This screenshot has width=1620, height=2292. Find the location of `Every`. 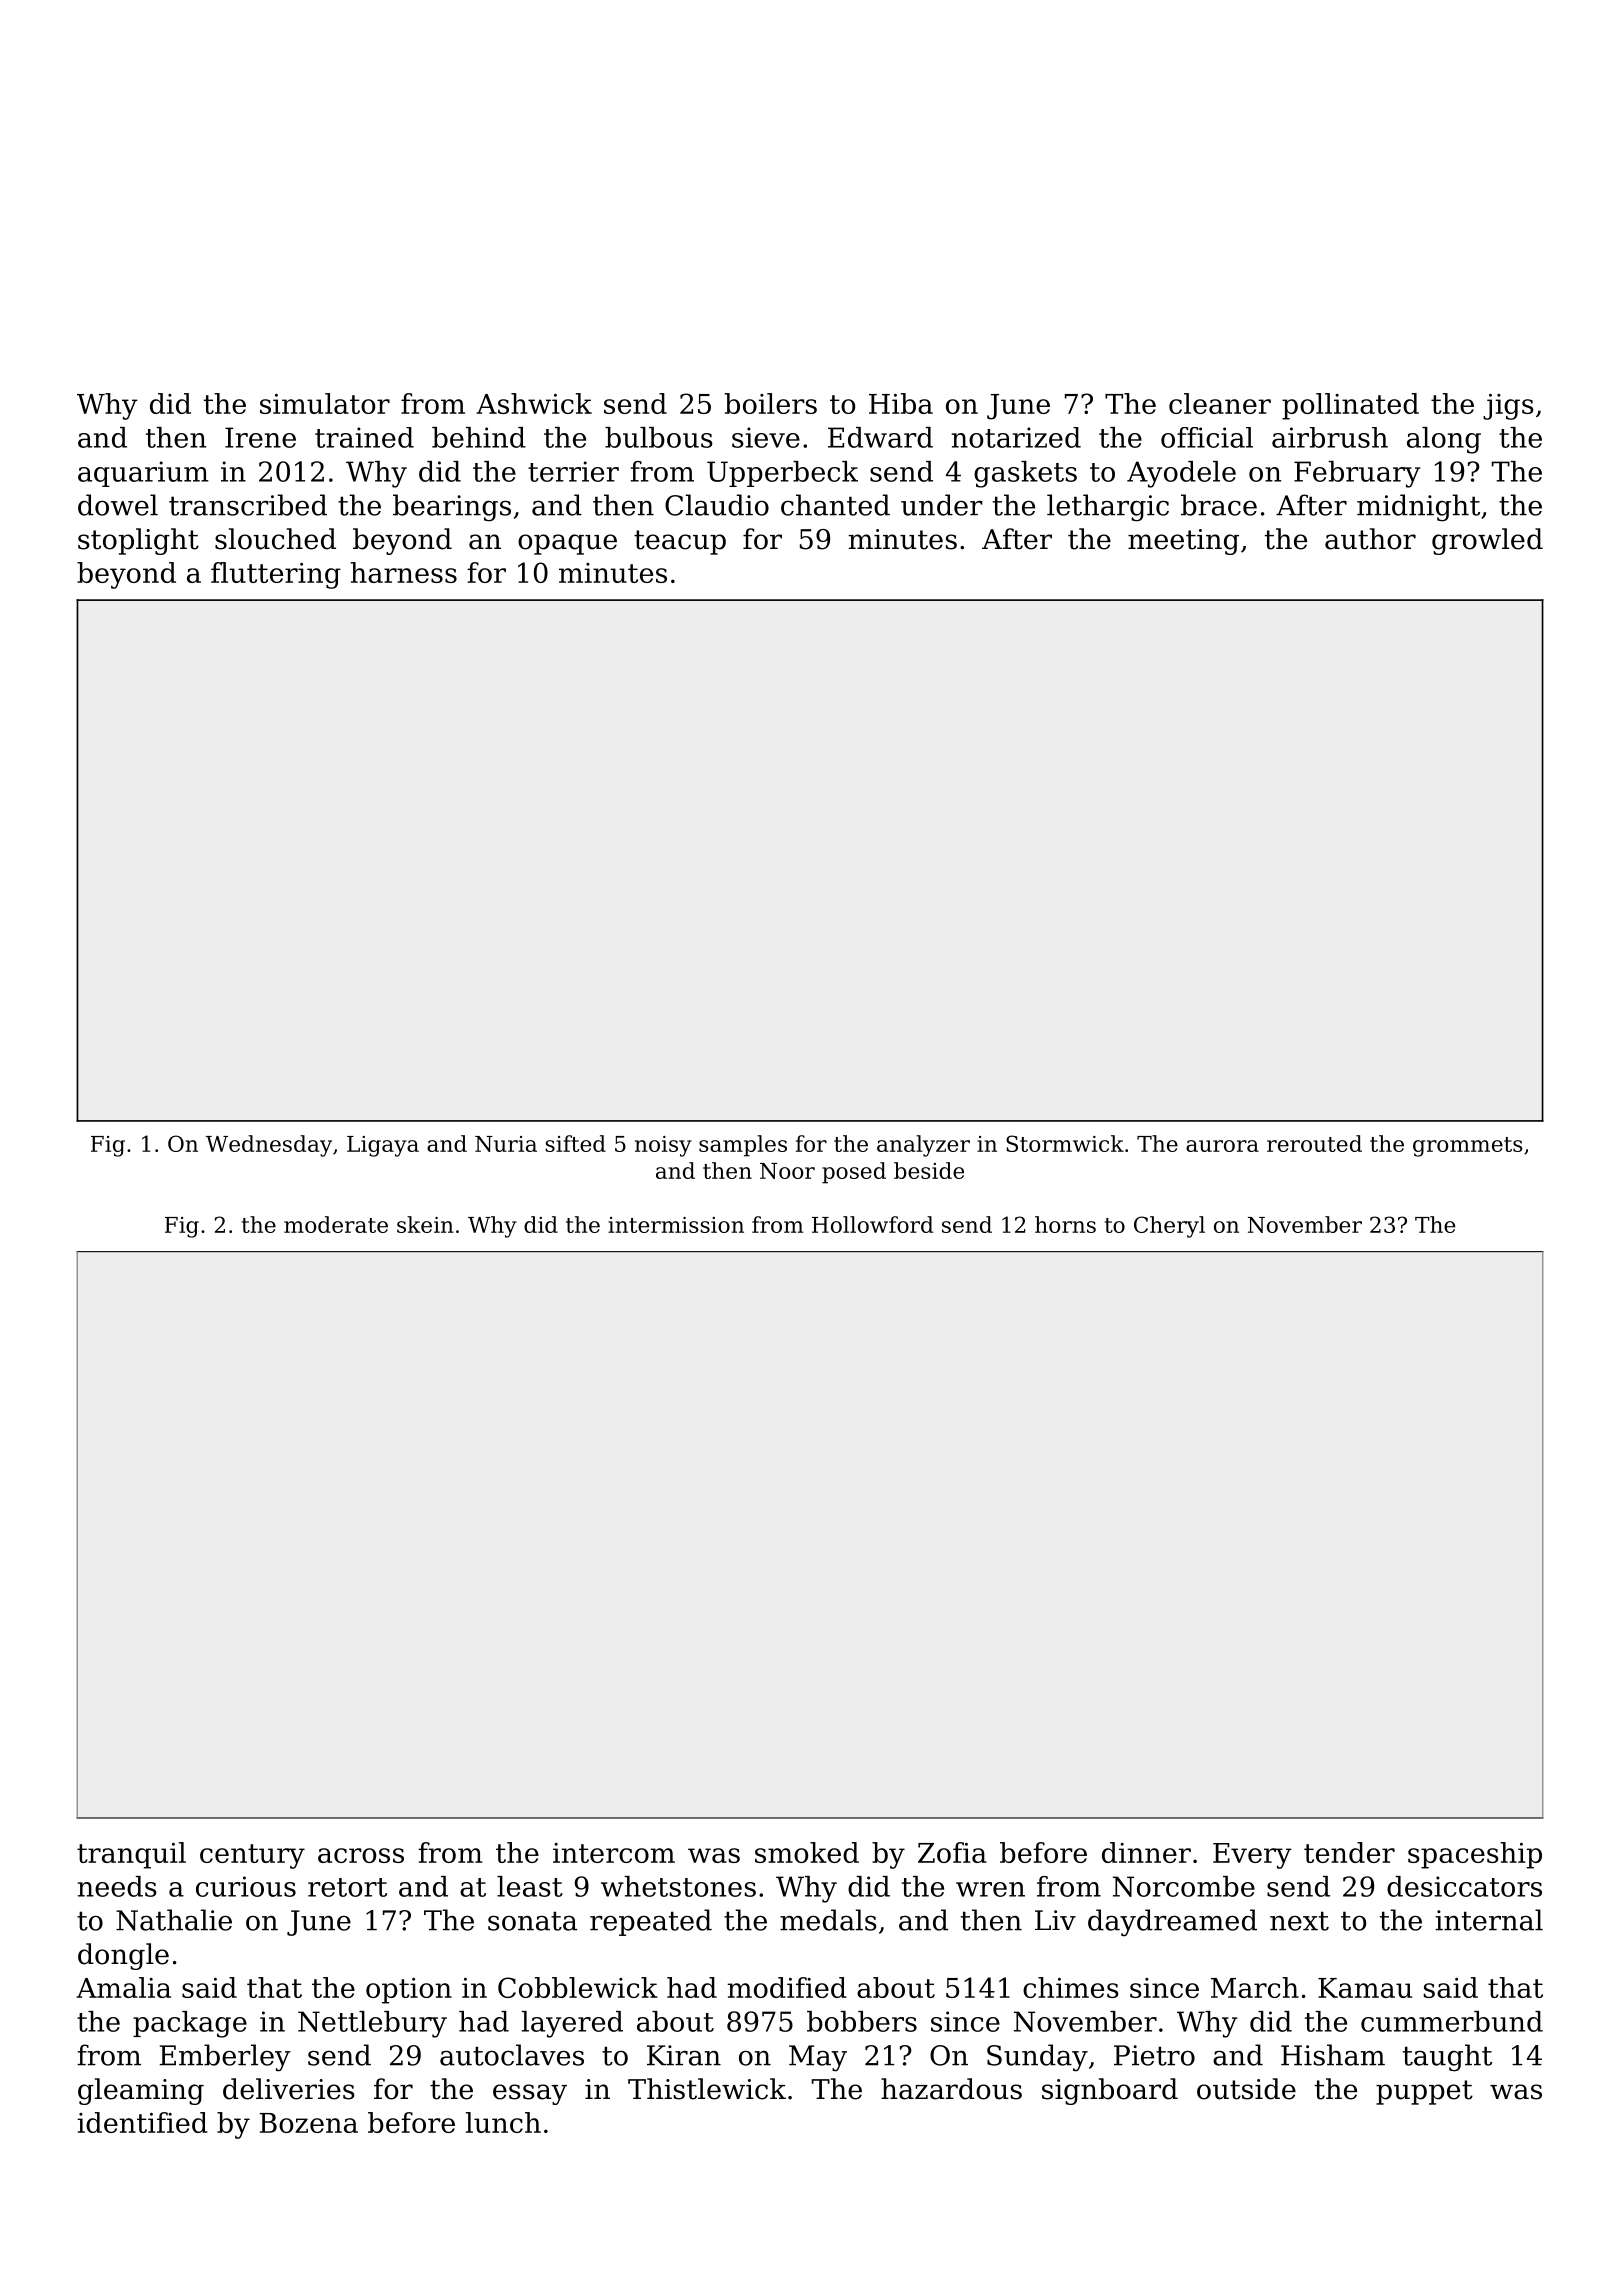

Every is located at coordinates (1252, 1856).
